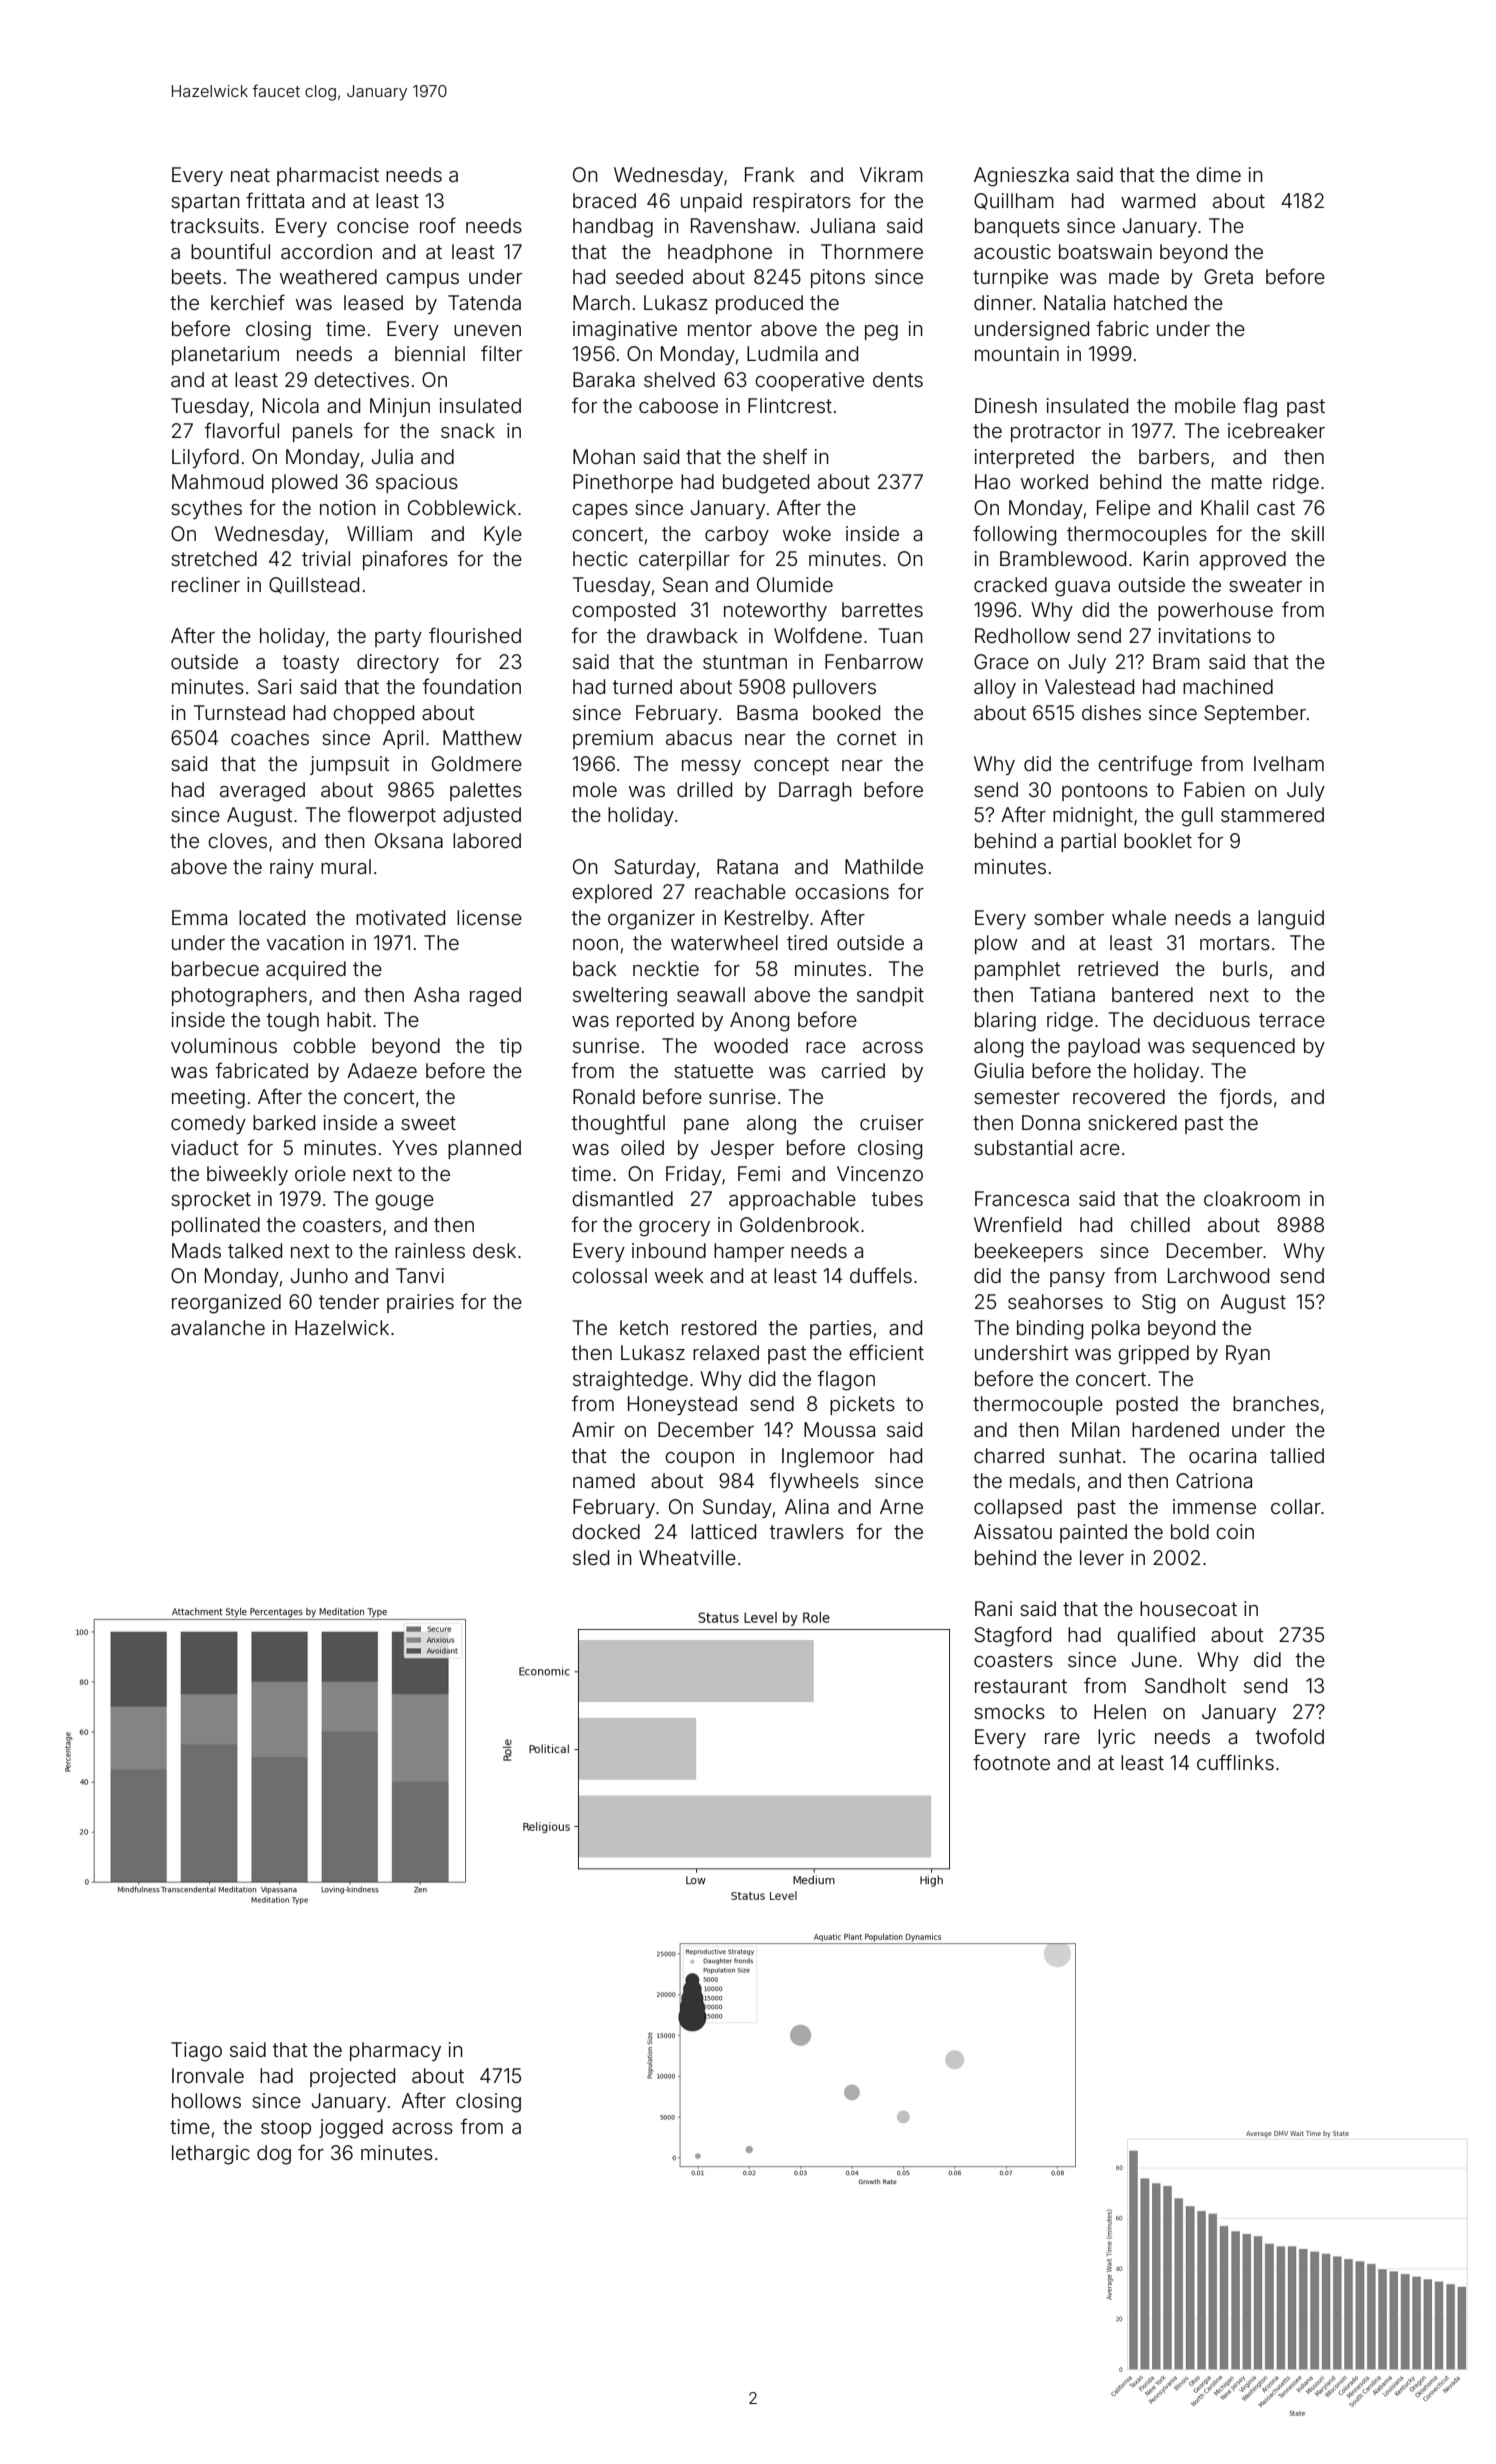 Image resolution: width=1496 pixels, height=2464 pixels. What do you see at coordinates (468, 430) in the screenshot?
I see `snack` at bounding box center [468, 430].
